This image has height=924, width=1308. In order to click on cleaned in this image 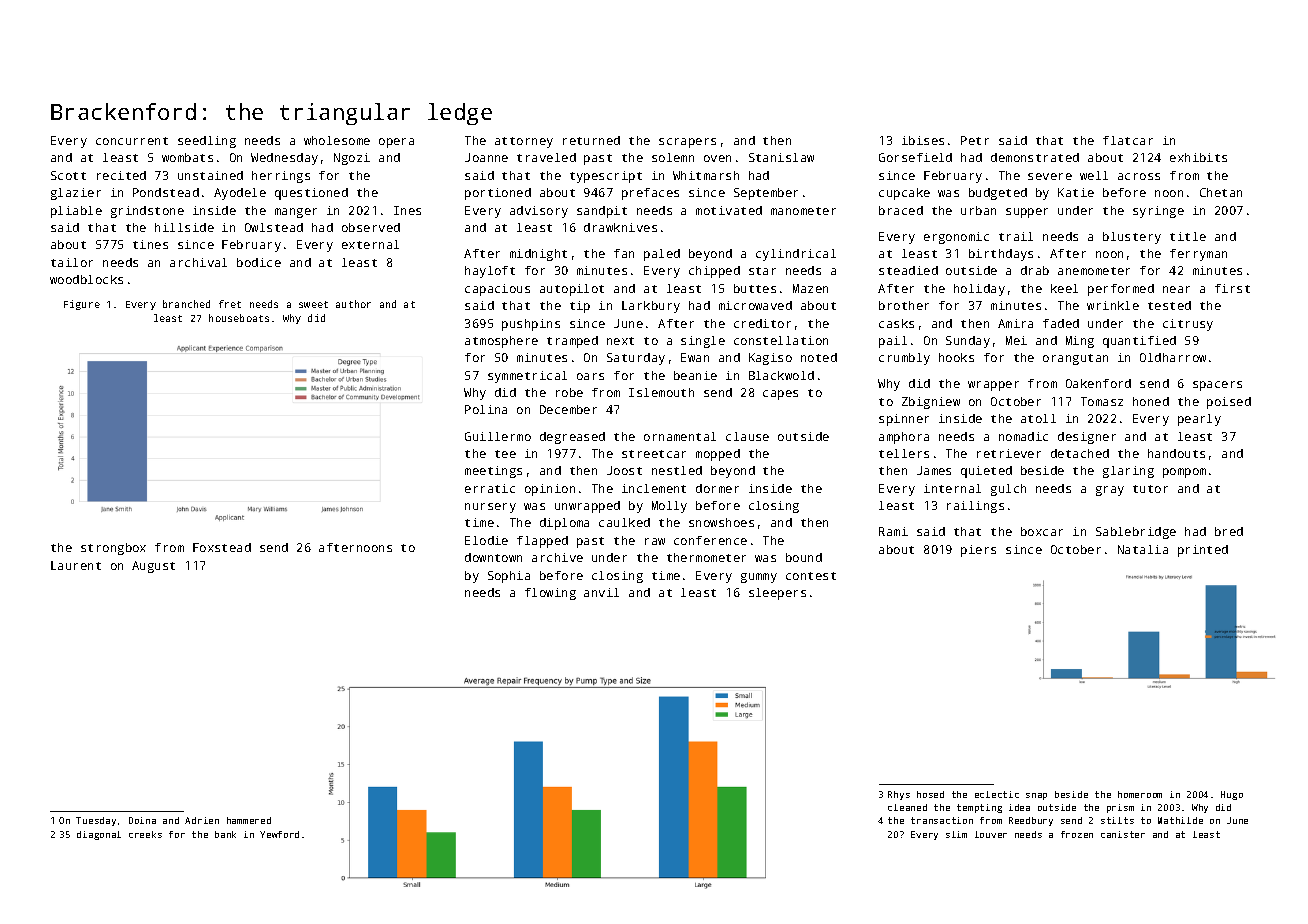, I will do `click(907, 807)`.
